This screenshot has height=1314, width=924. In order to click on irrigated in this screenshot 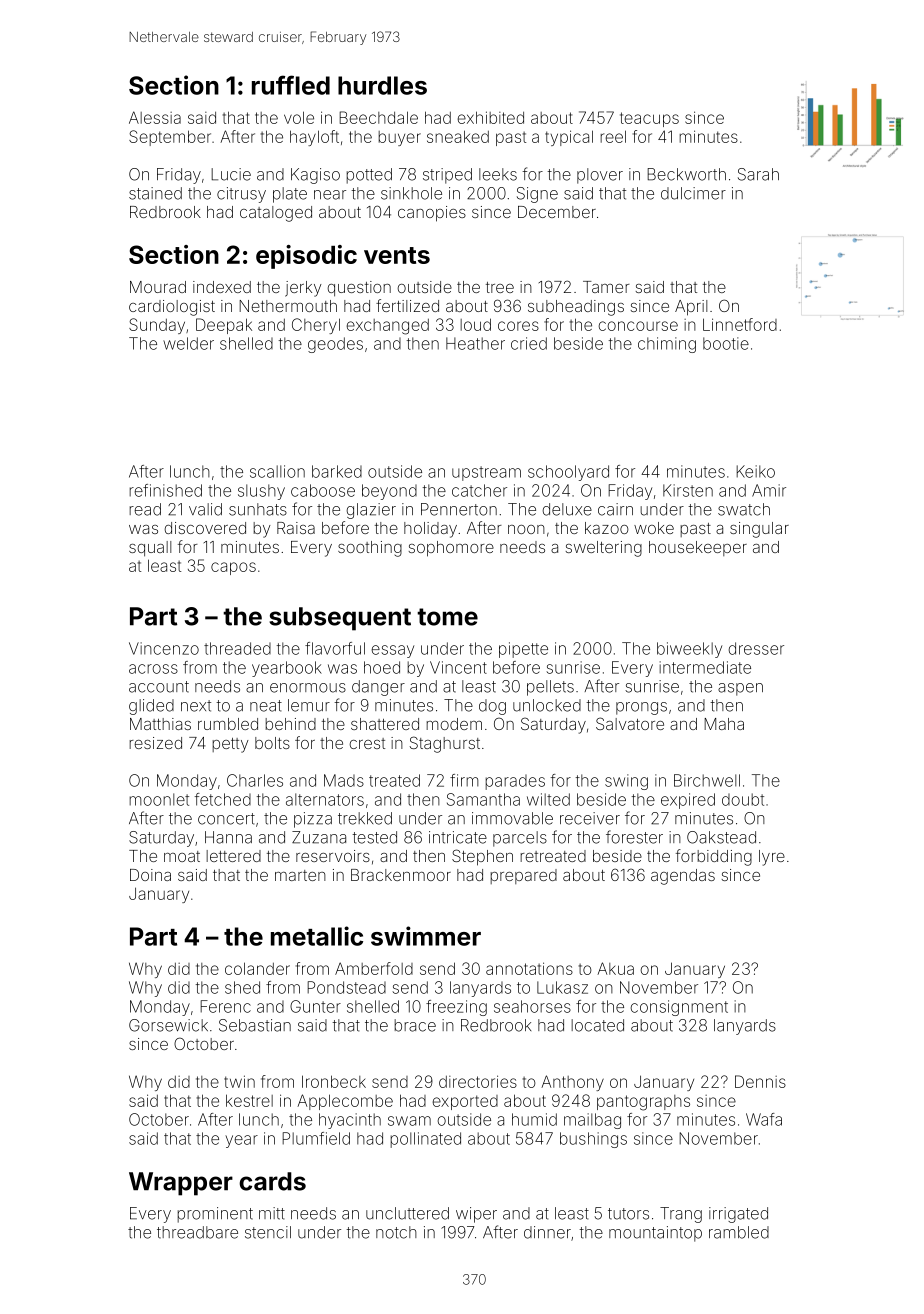, I will do `click(738, 1215)`.
